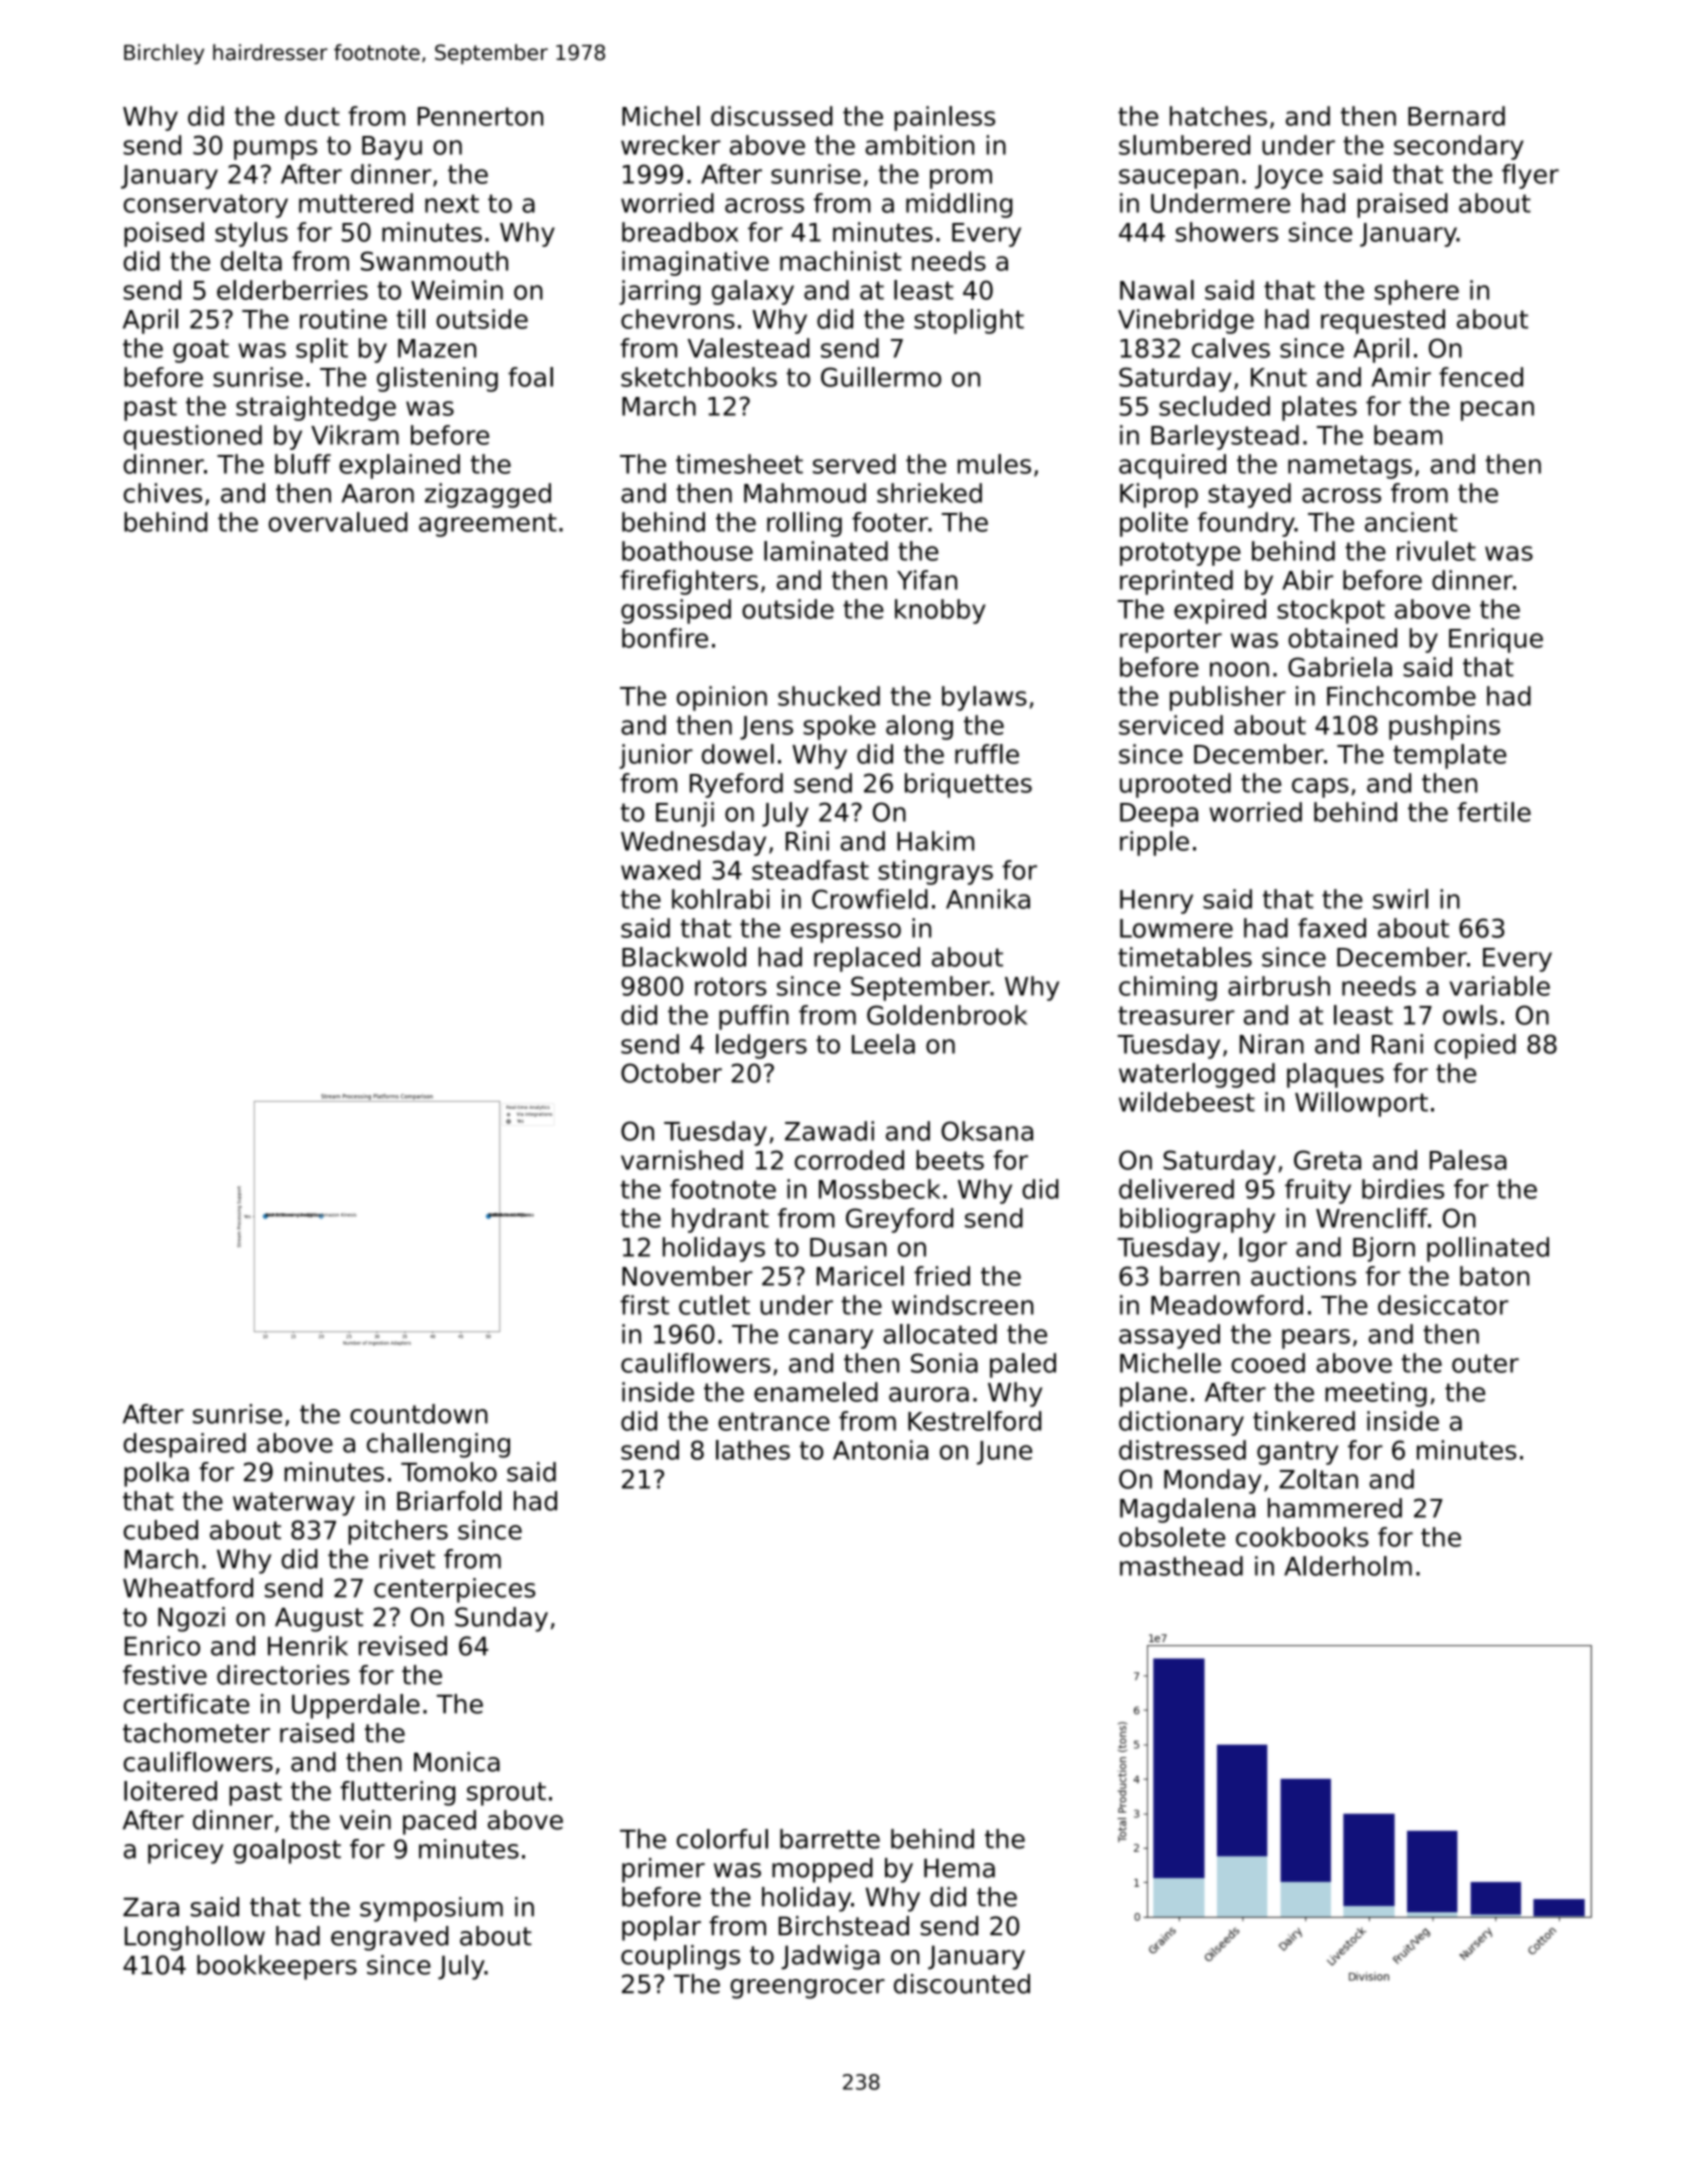  What do you see at coordinates (1327, 1160) in the image?
I see `Greta` at bounding box center [1327, 1160].
